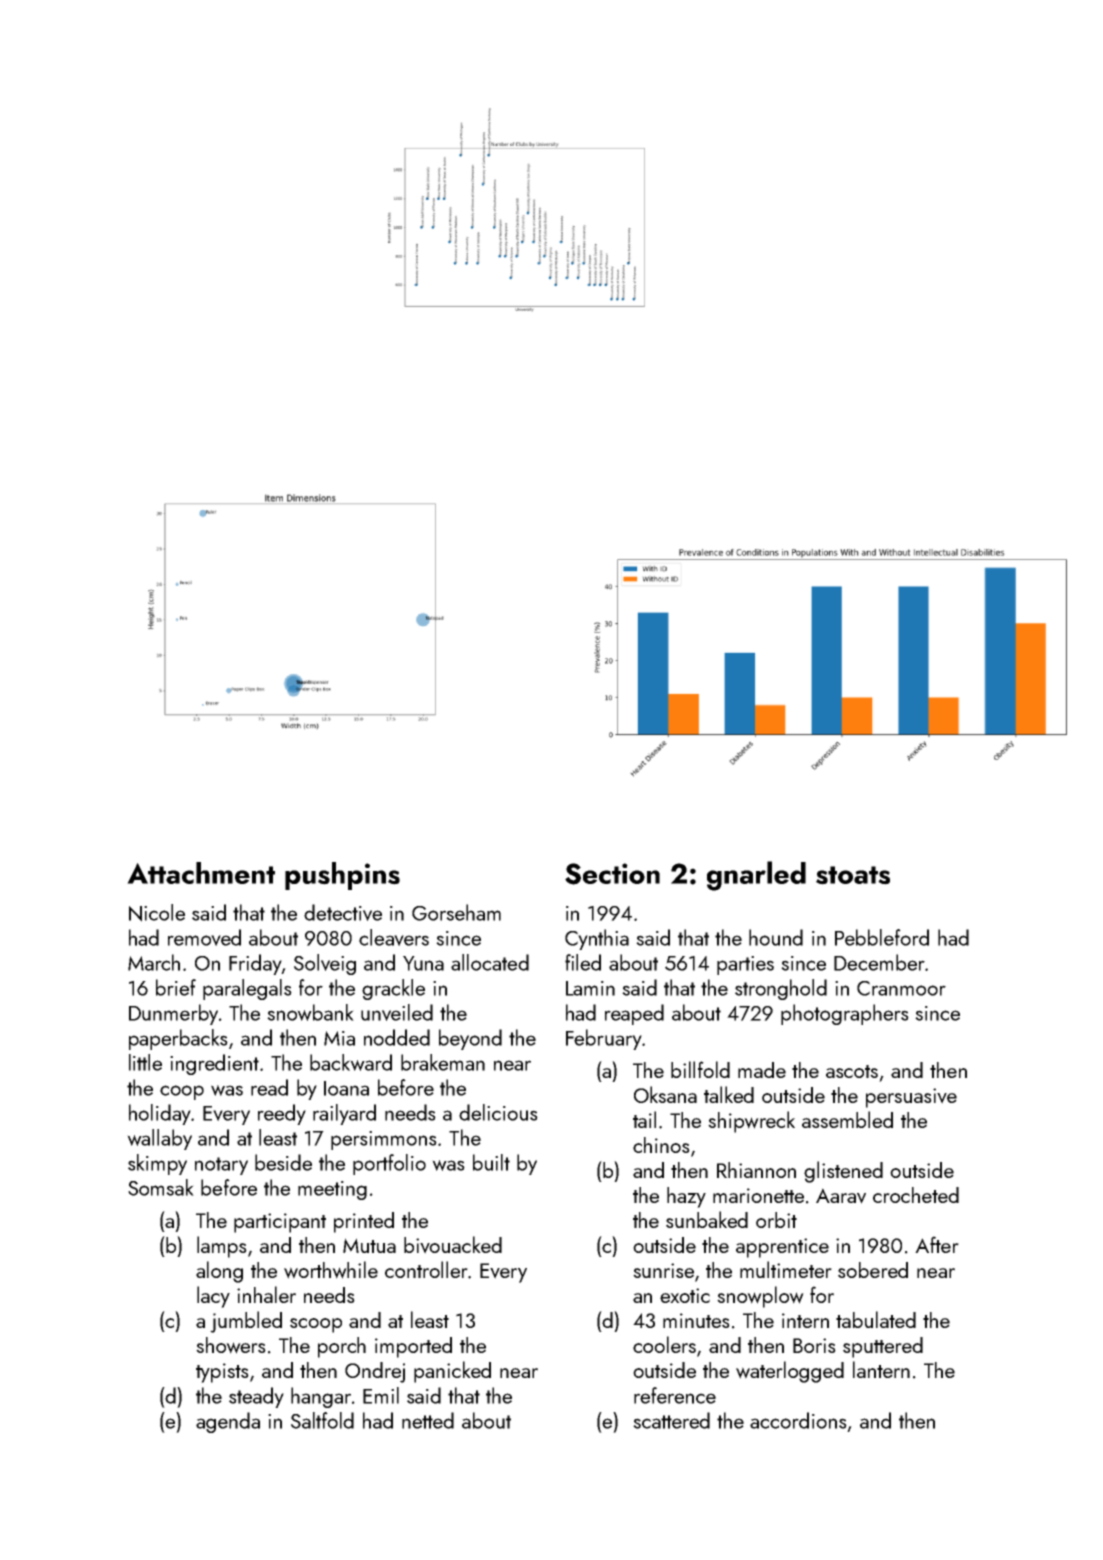  Describe the element at coordinates (634, 1014) in the screenshot. I see `reaped` at that location.
